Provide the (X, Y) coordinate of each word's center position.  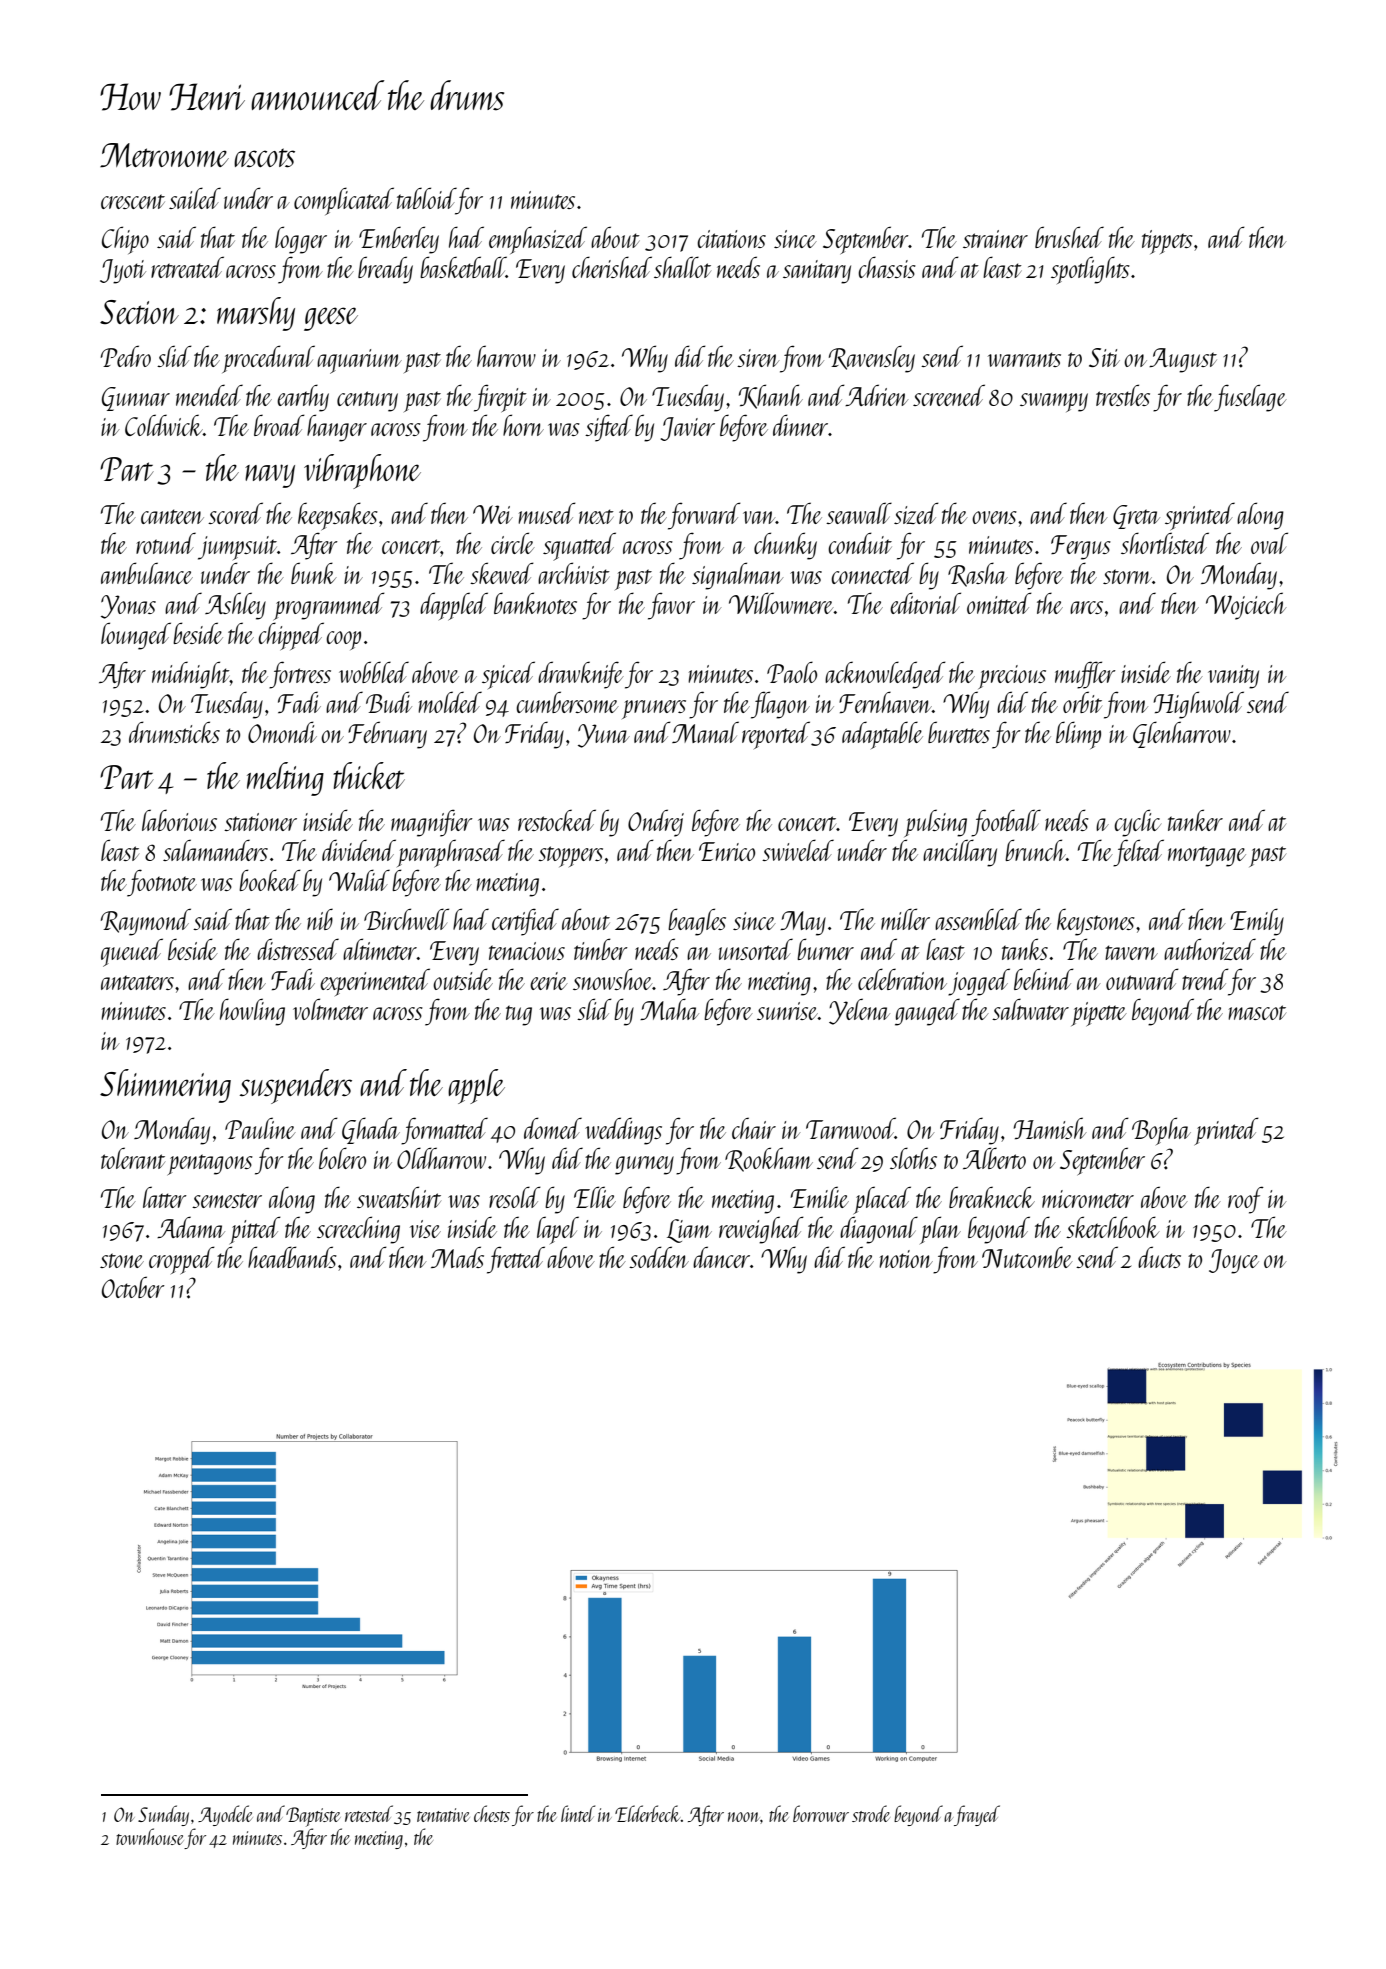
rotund (166, 543)
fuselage (1250, 398)
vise (425, 1229)
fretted (516, 1260)
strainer (995, 239)
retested (369, 1813)
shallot (682, 267)
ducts (1159, 1257)
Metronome (164, 155)
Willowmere (781, 603)
